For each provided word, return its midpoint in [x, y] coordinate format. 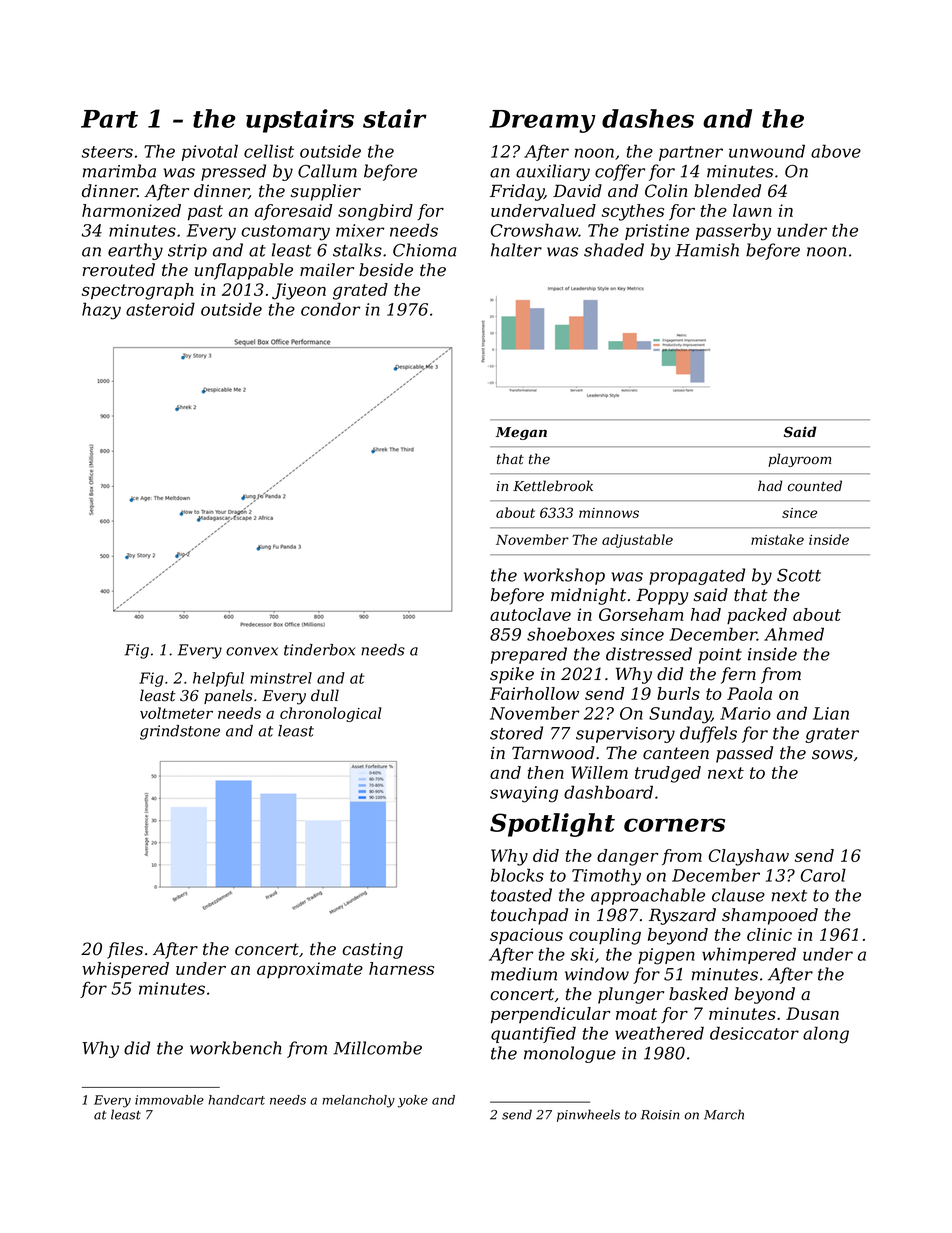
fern [738, 675]
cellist [269, 151]
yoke [413, 1101]
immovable [169, 1100]
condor [330, 309]
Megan [521, 433]
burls [678, 693]
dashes [648, 118]
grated [360, 291]
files [125, 950]
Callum [327, 171]
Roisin [660, 1115]
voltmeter [176, 713]
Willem [599, 772]
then [546, 772]
